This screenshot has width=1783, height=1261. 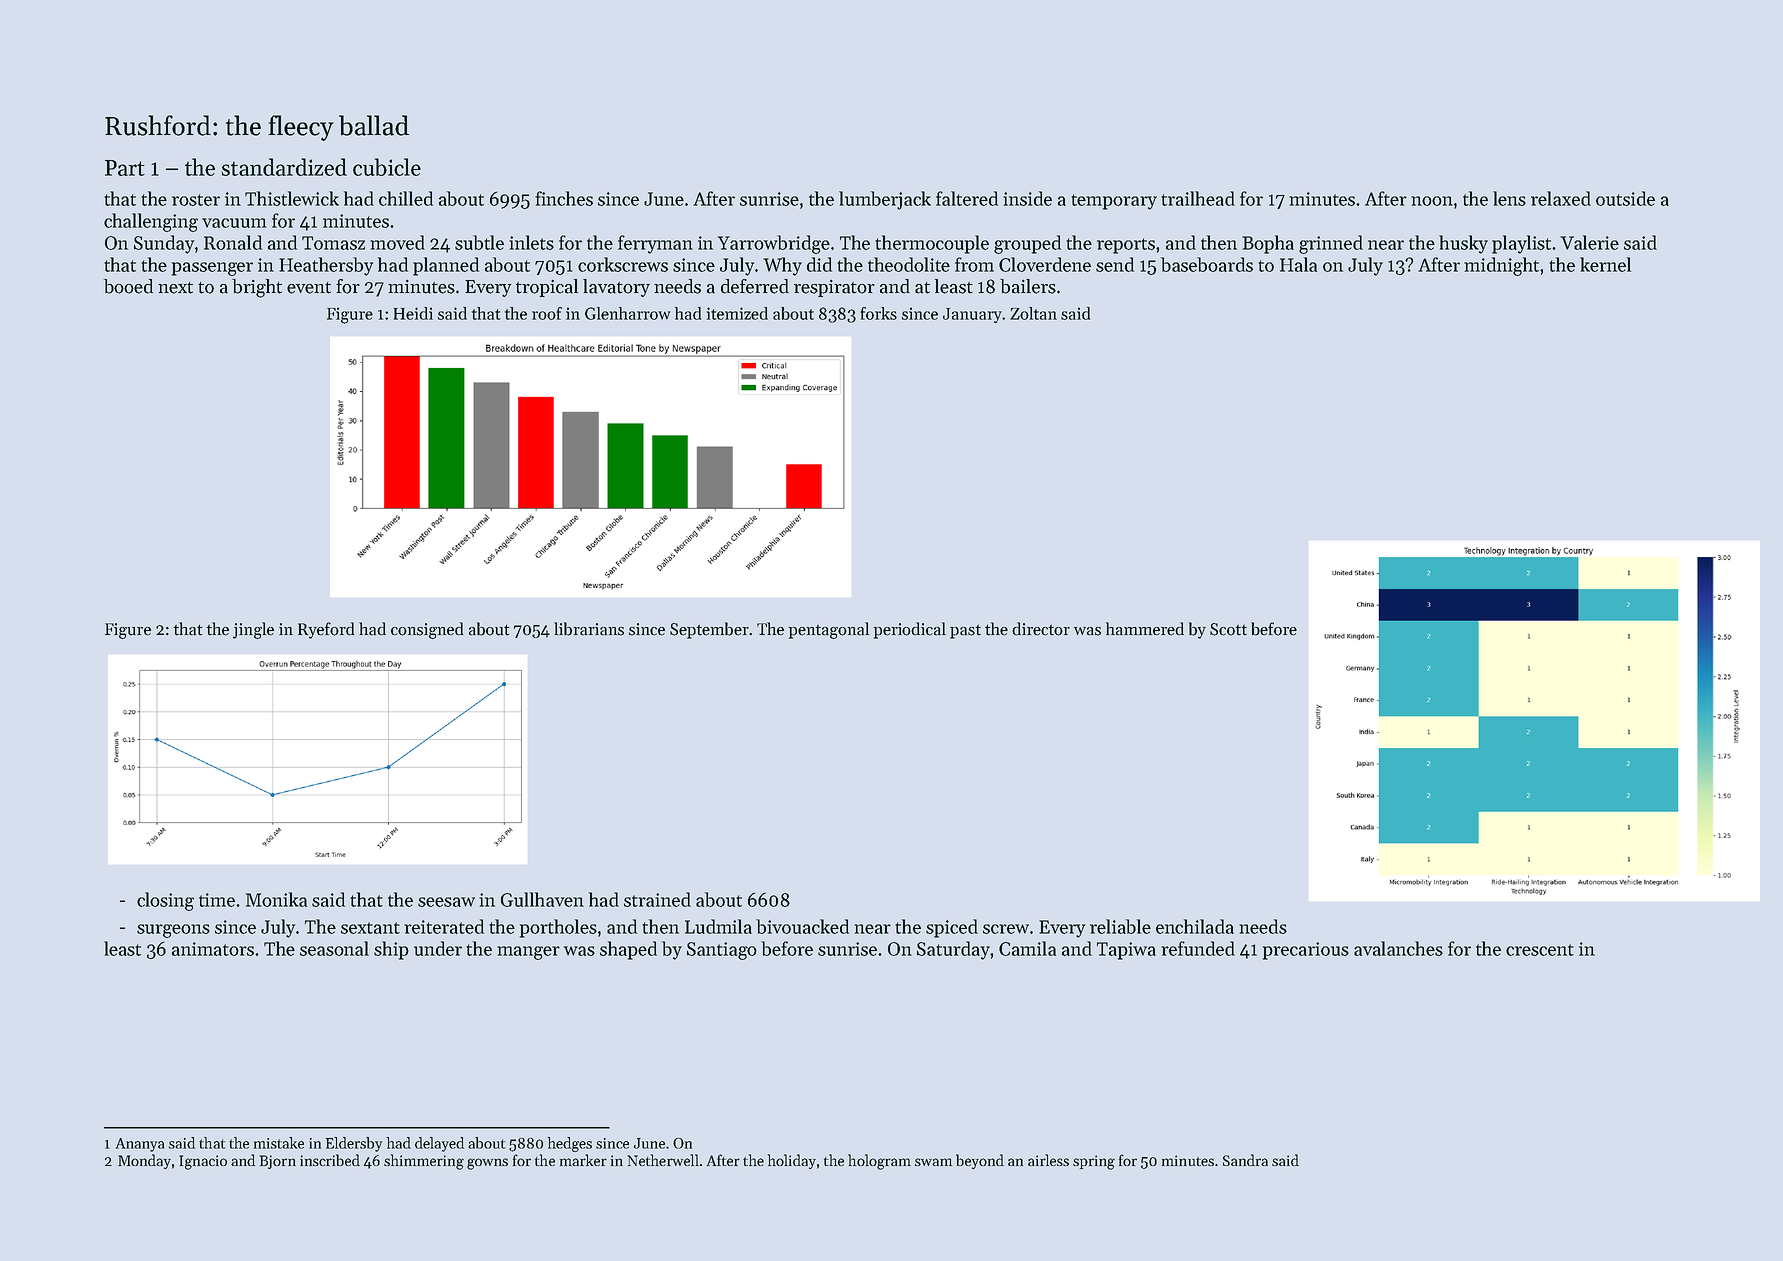 What do you see at coordinates (1027, 244) in the screenshot?
I see `grouped` at bounding box center [1027, 244].
